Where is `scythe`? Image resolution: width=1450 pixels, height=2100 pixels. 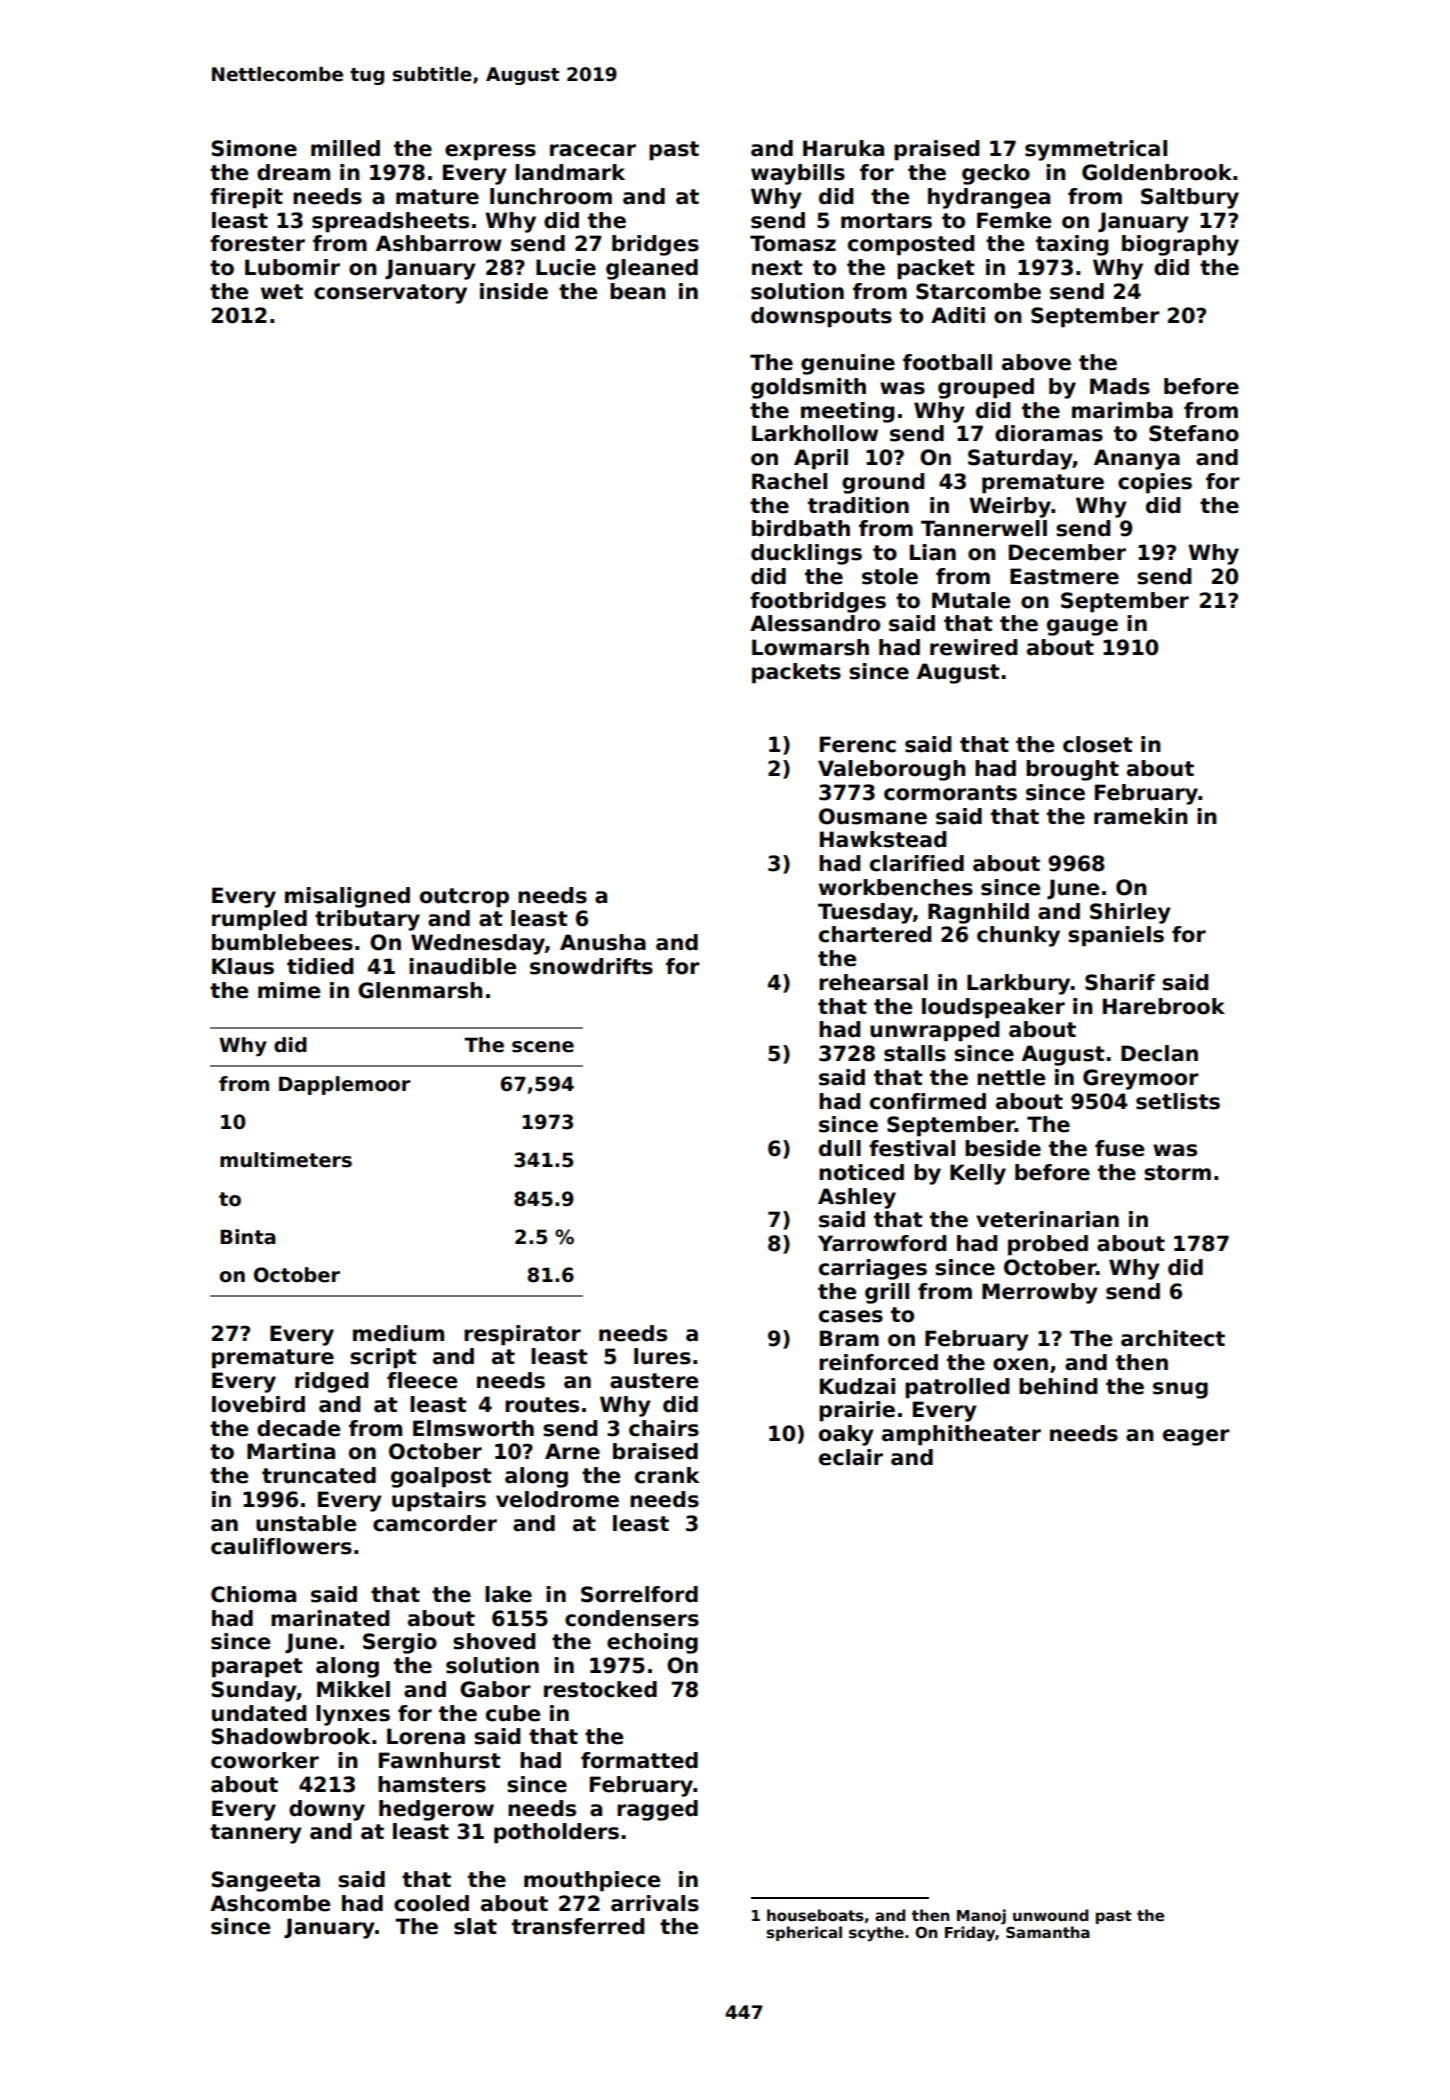 scythe is located at coordinates (876, 1934).
